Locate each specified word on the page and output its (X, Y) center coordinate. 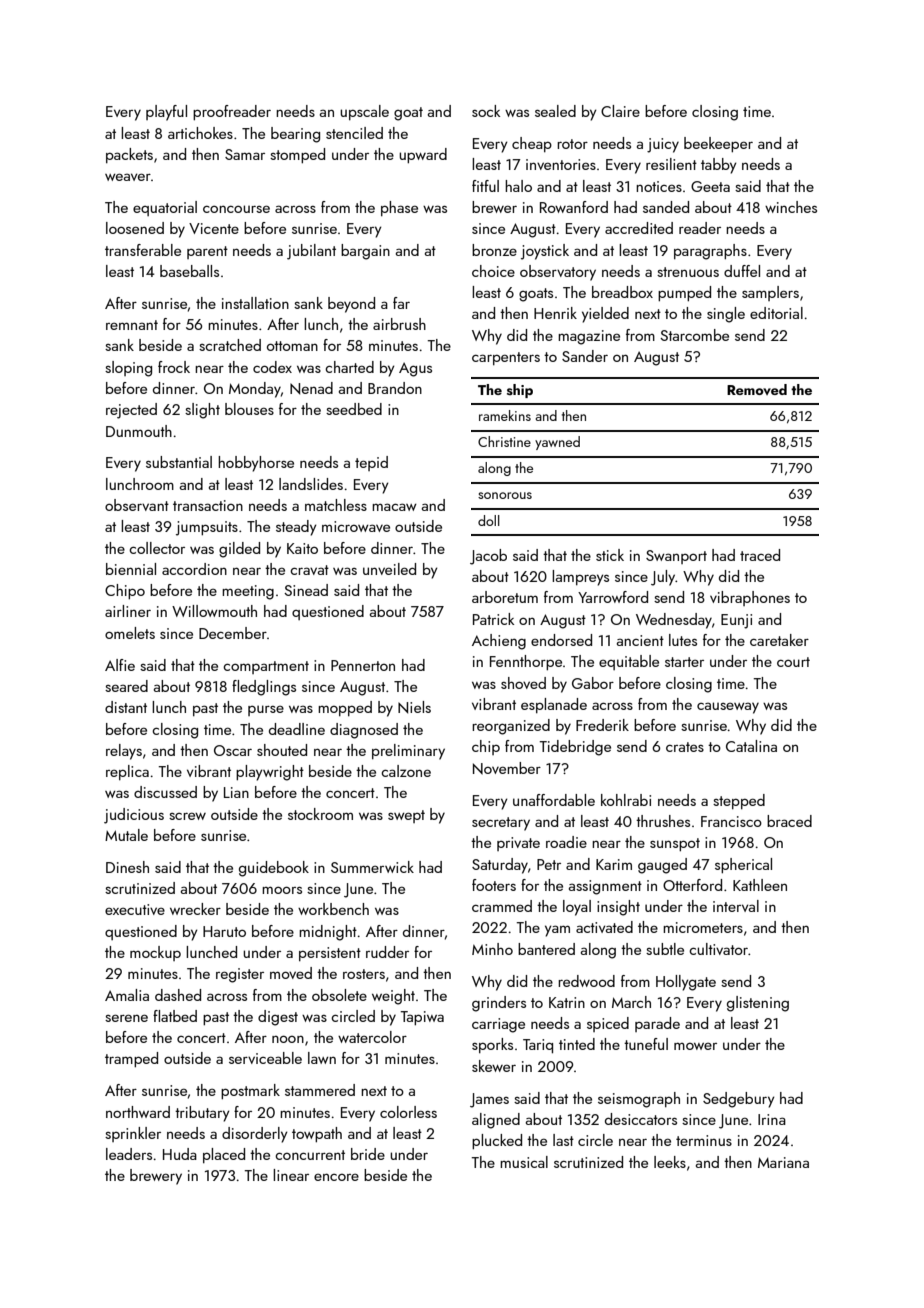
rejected (131, 411)
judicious (134, 816)
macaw (394, 507)
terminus (704, 1140)
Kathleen (760, 885)
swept (406, 816)
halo (518, 186)
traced (760, 555)
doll (489, 520)
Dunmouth (139, 431)
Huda (180, 1154)
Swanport (676, 557)
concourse (236, 209)
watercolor (372, 1037)
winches (791, 207)
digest (278, 1018)
